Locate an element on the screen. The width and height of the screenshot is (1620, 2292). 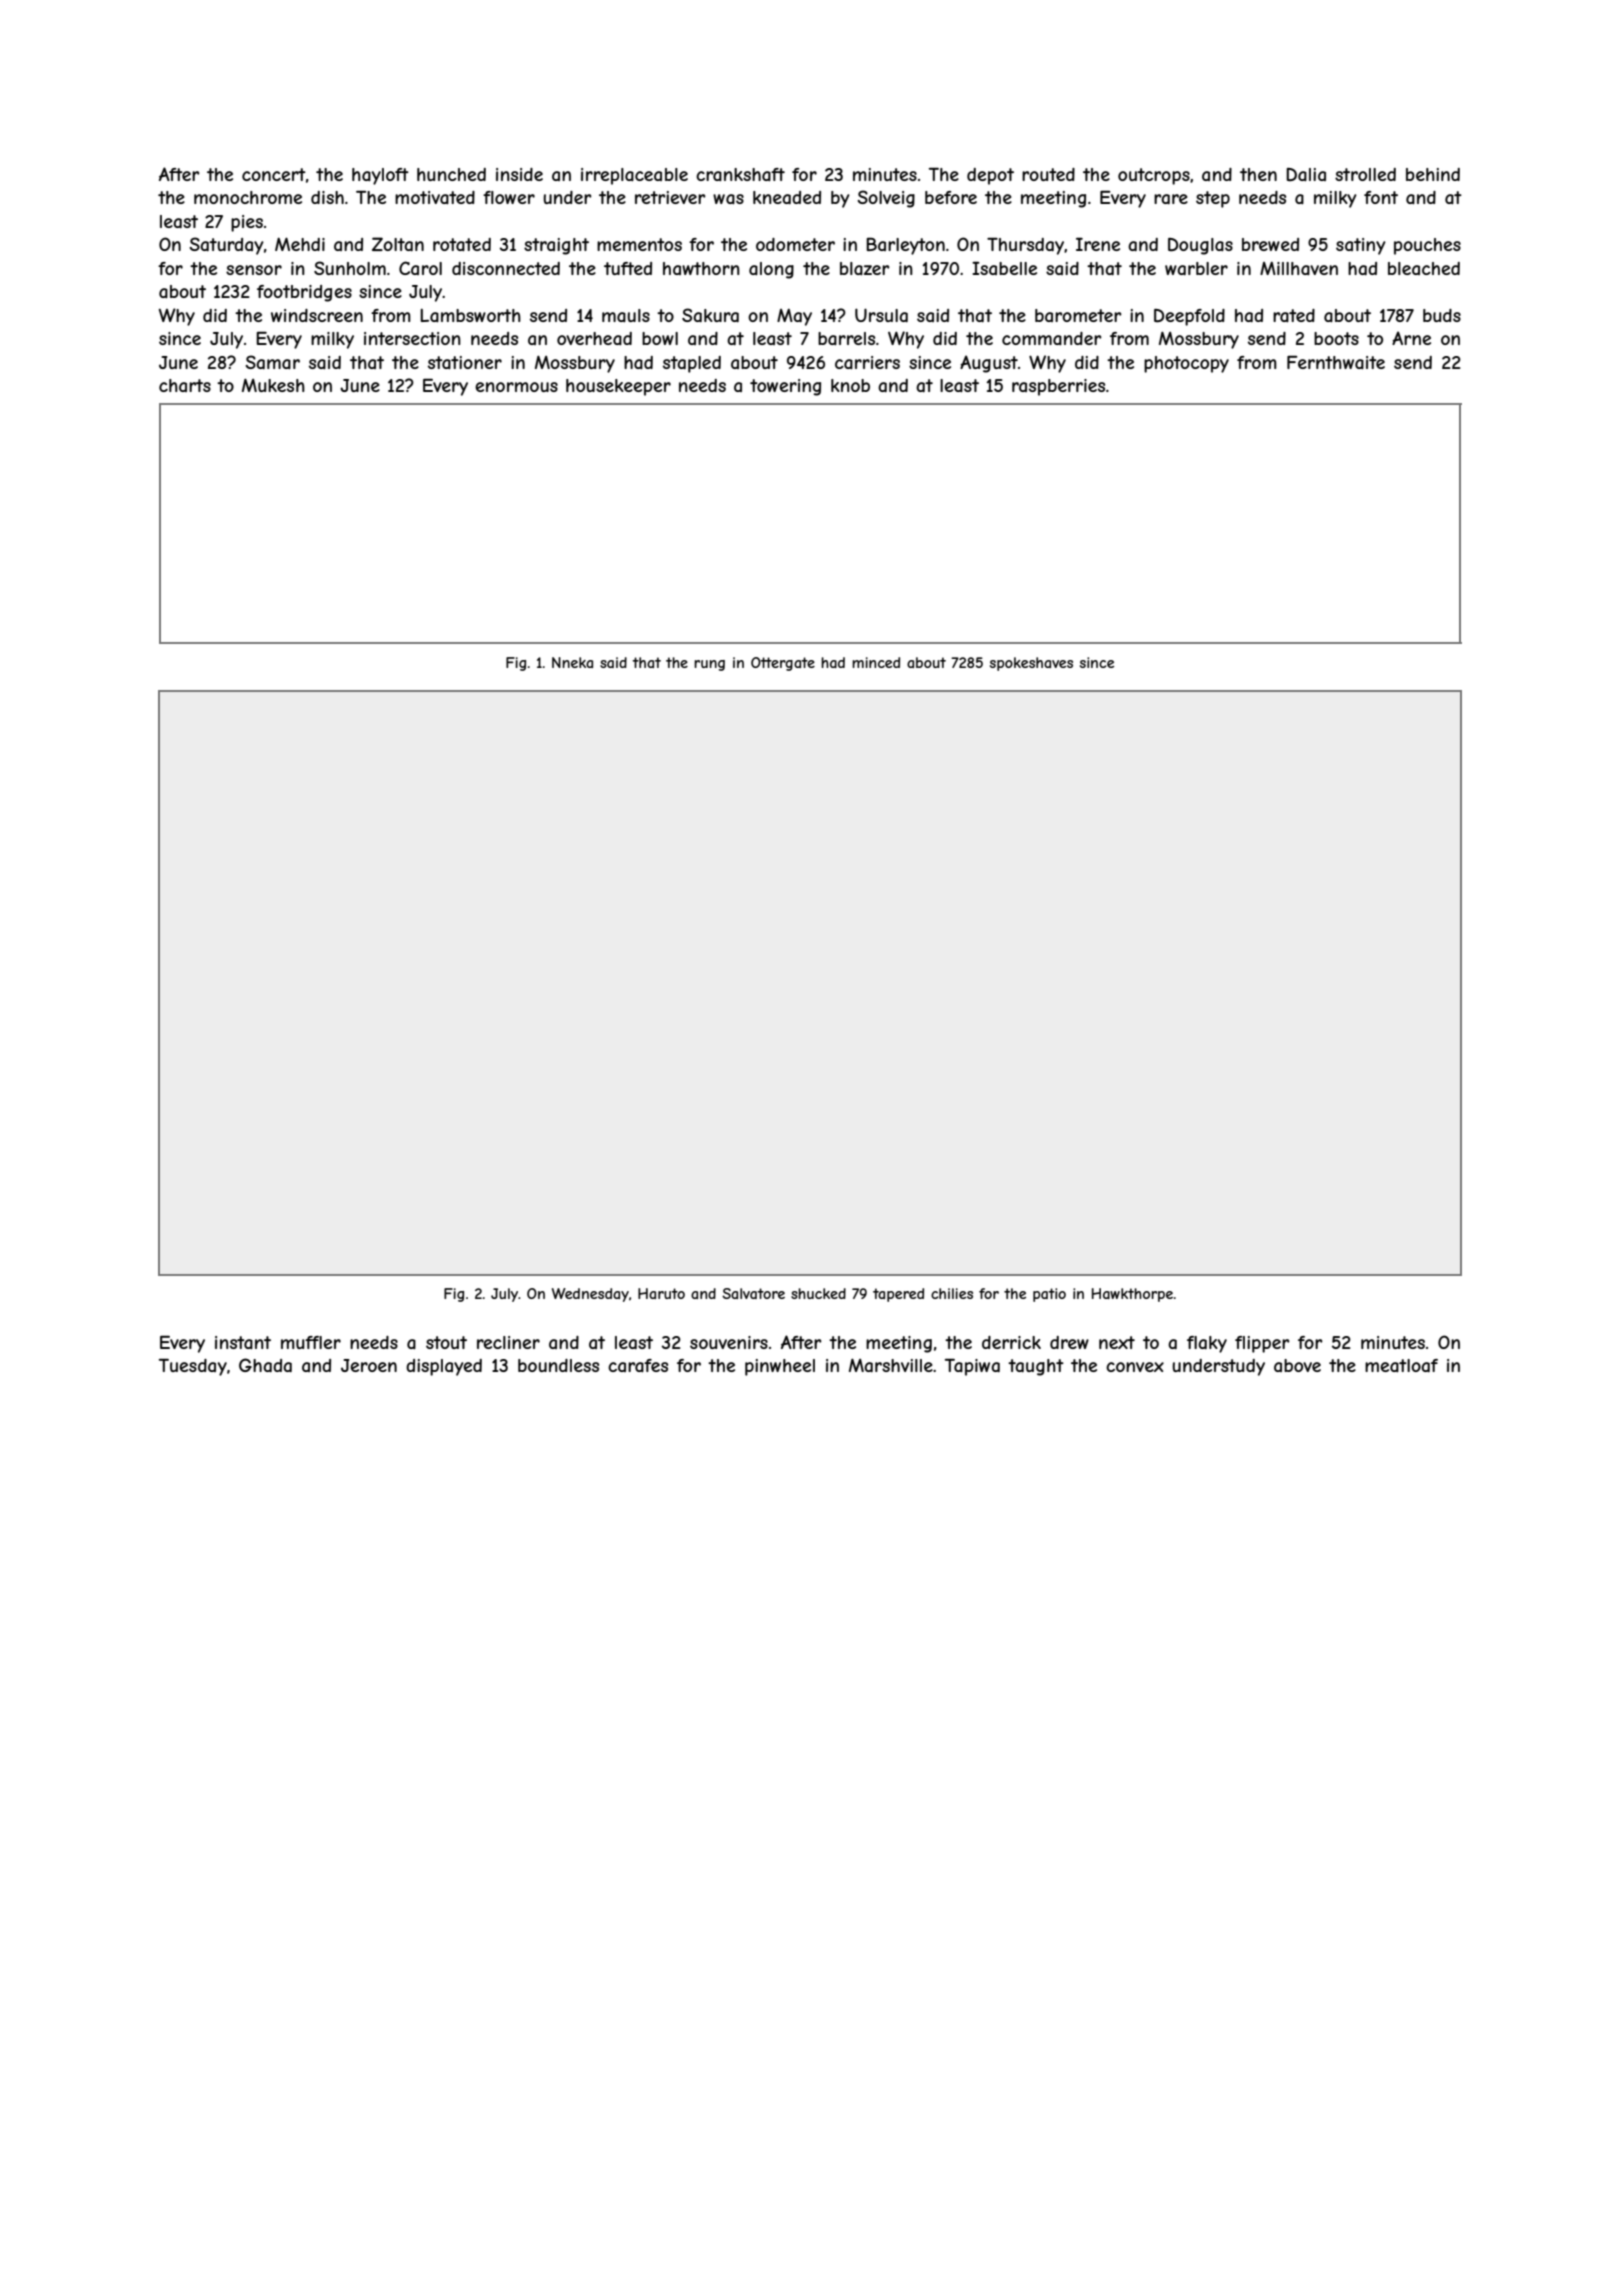
monochrome is located at coordinates (248, 197).
